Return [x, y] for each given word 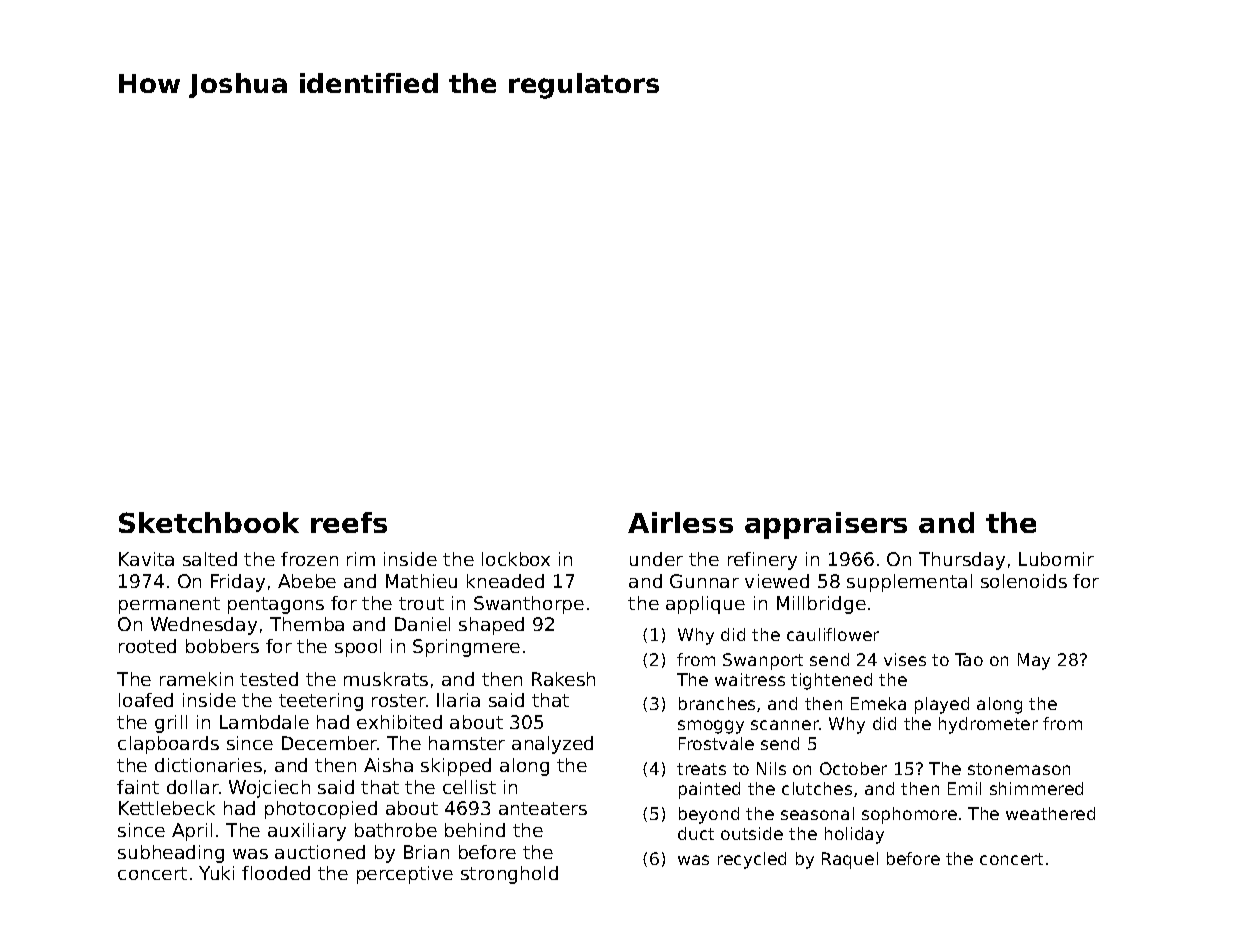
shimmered [1036, 788]
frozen [309, 559]
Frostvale [716, 743]
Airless [680, 522]
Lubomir [1056, 559]
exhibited [399, 722]
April [192, 832]
